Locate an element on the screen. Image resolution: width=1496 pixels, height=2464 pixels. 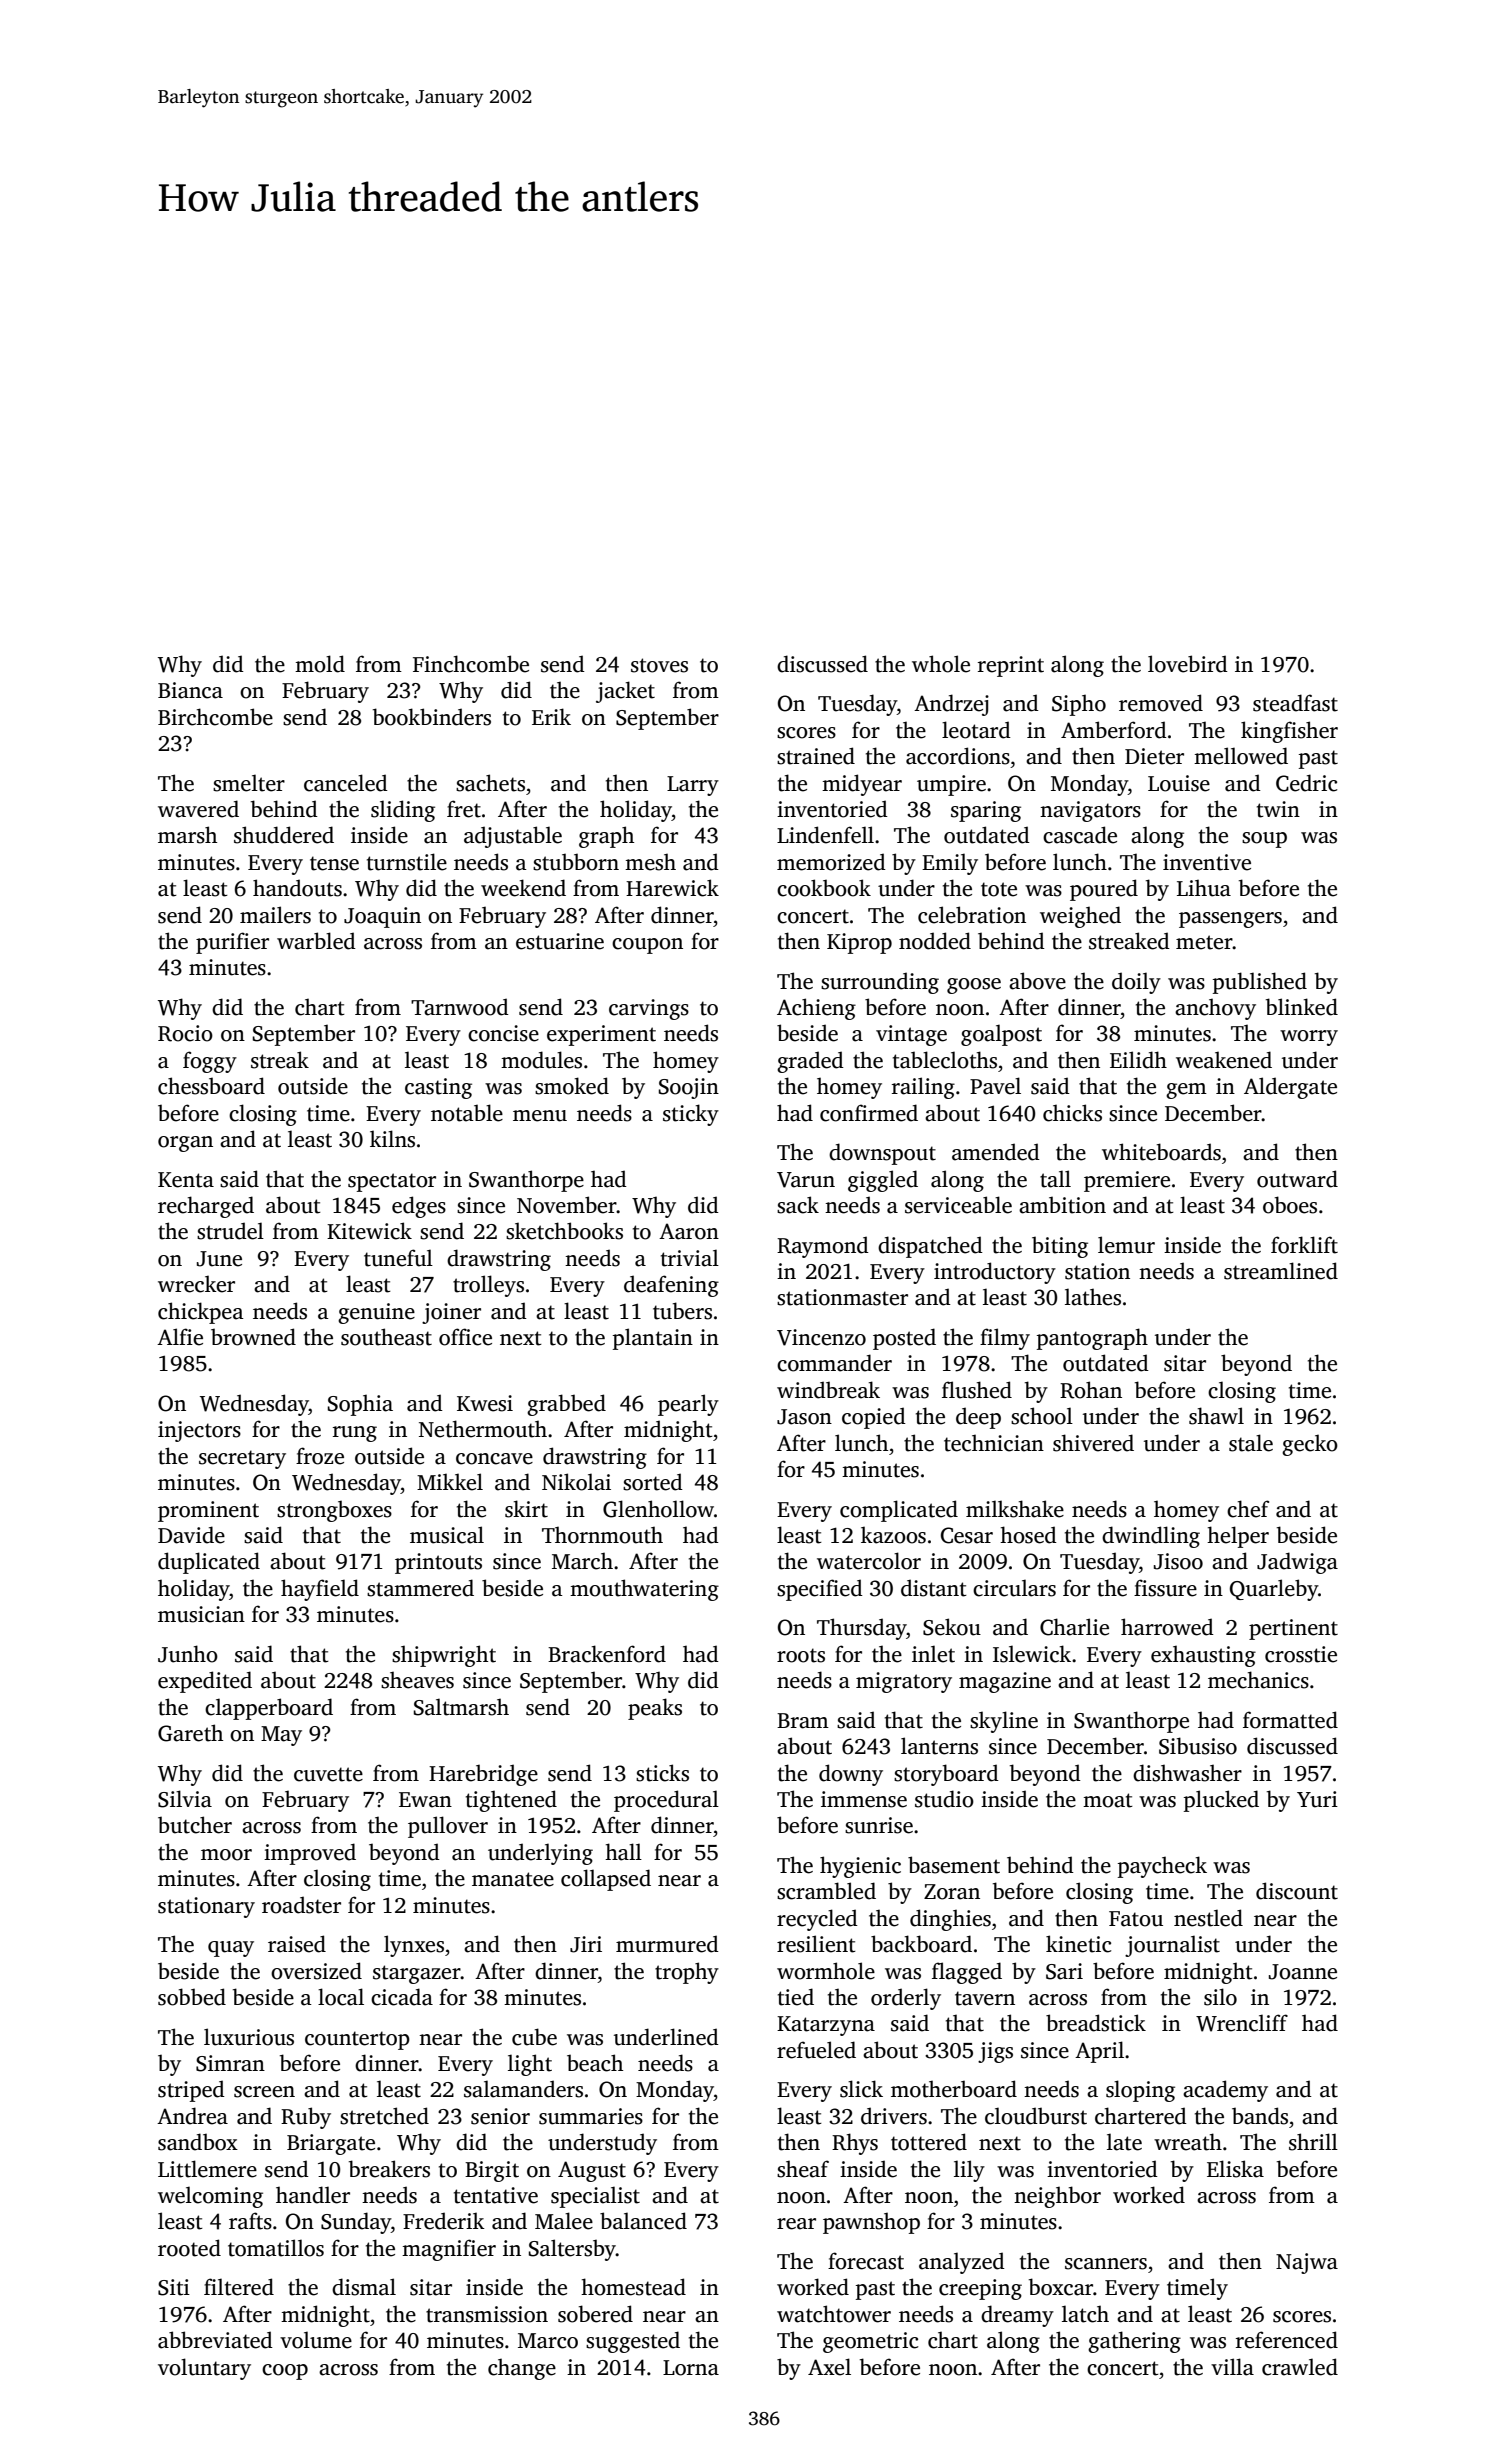
sheaves is located at coordinates (417, 1680).
